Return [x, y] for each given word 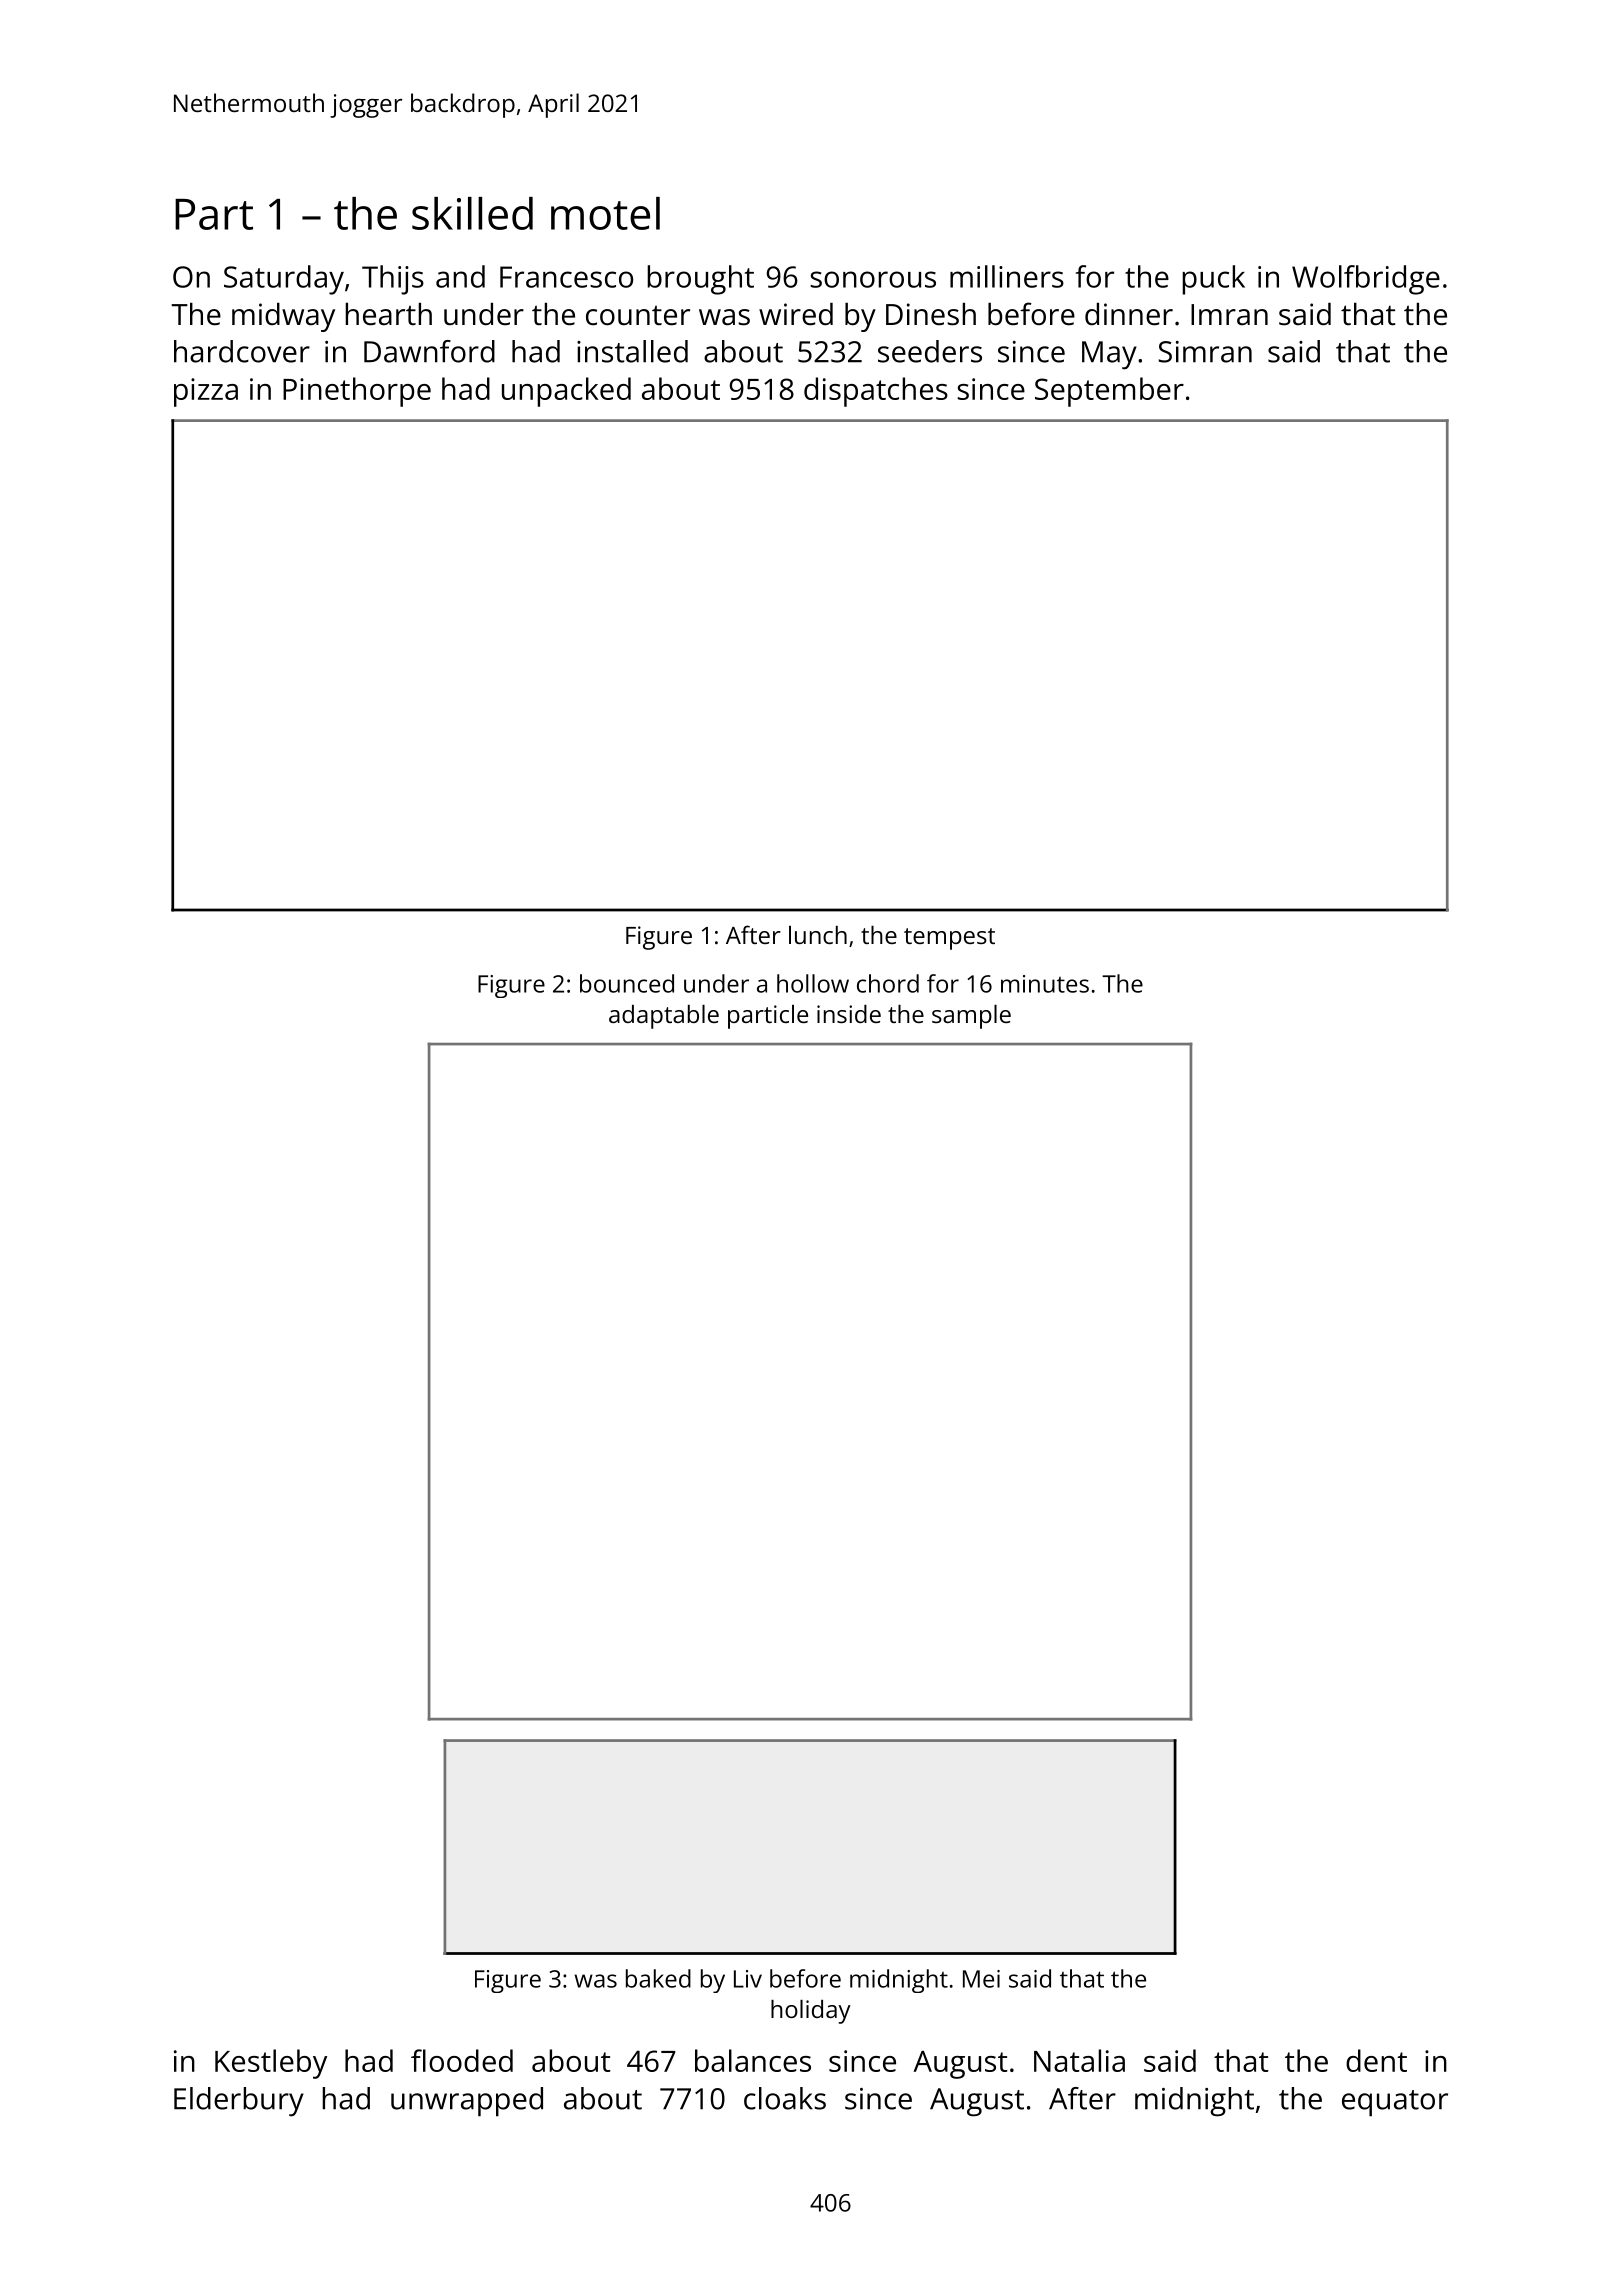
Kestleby [271, 2064]
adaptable [664, 1017]
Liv [748, 1979]
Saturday [284, 280]
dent [1376, 2060]
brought [700, 280]
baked [658, 1978]
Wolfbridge [1366, 280]
